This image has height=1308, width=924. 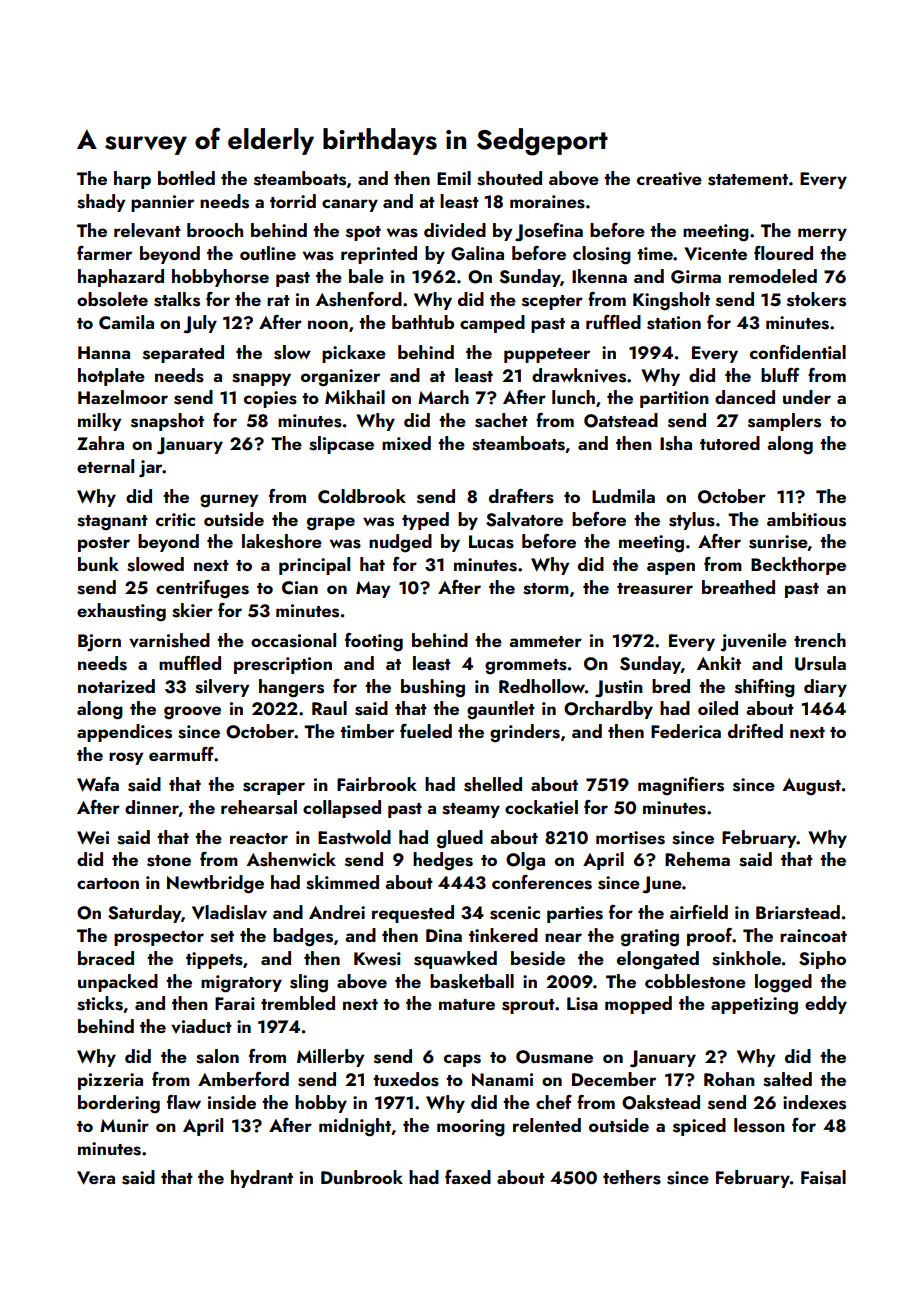 What do you see at coordinates (812, 787) in the image?
I see `August` at bounding box center [812, 787].
